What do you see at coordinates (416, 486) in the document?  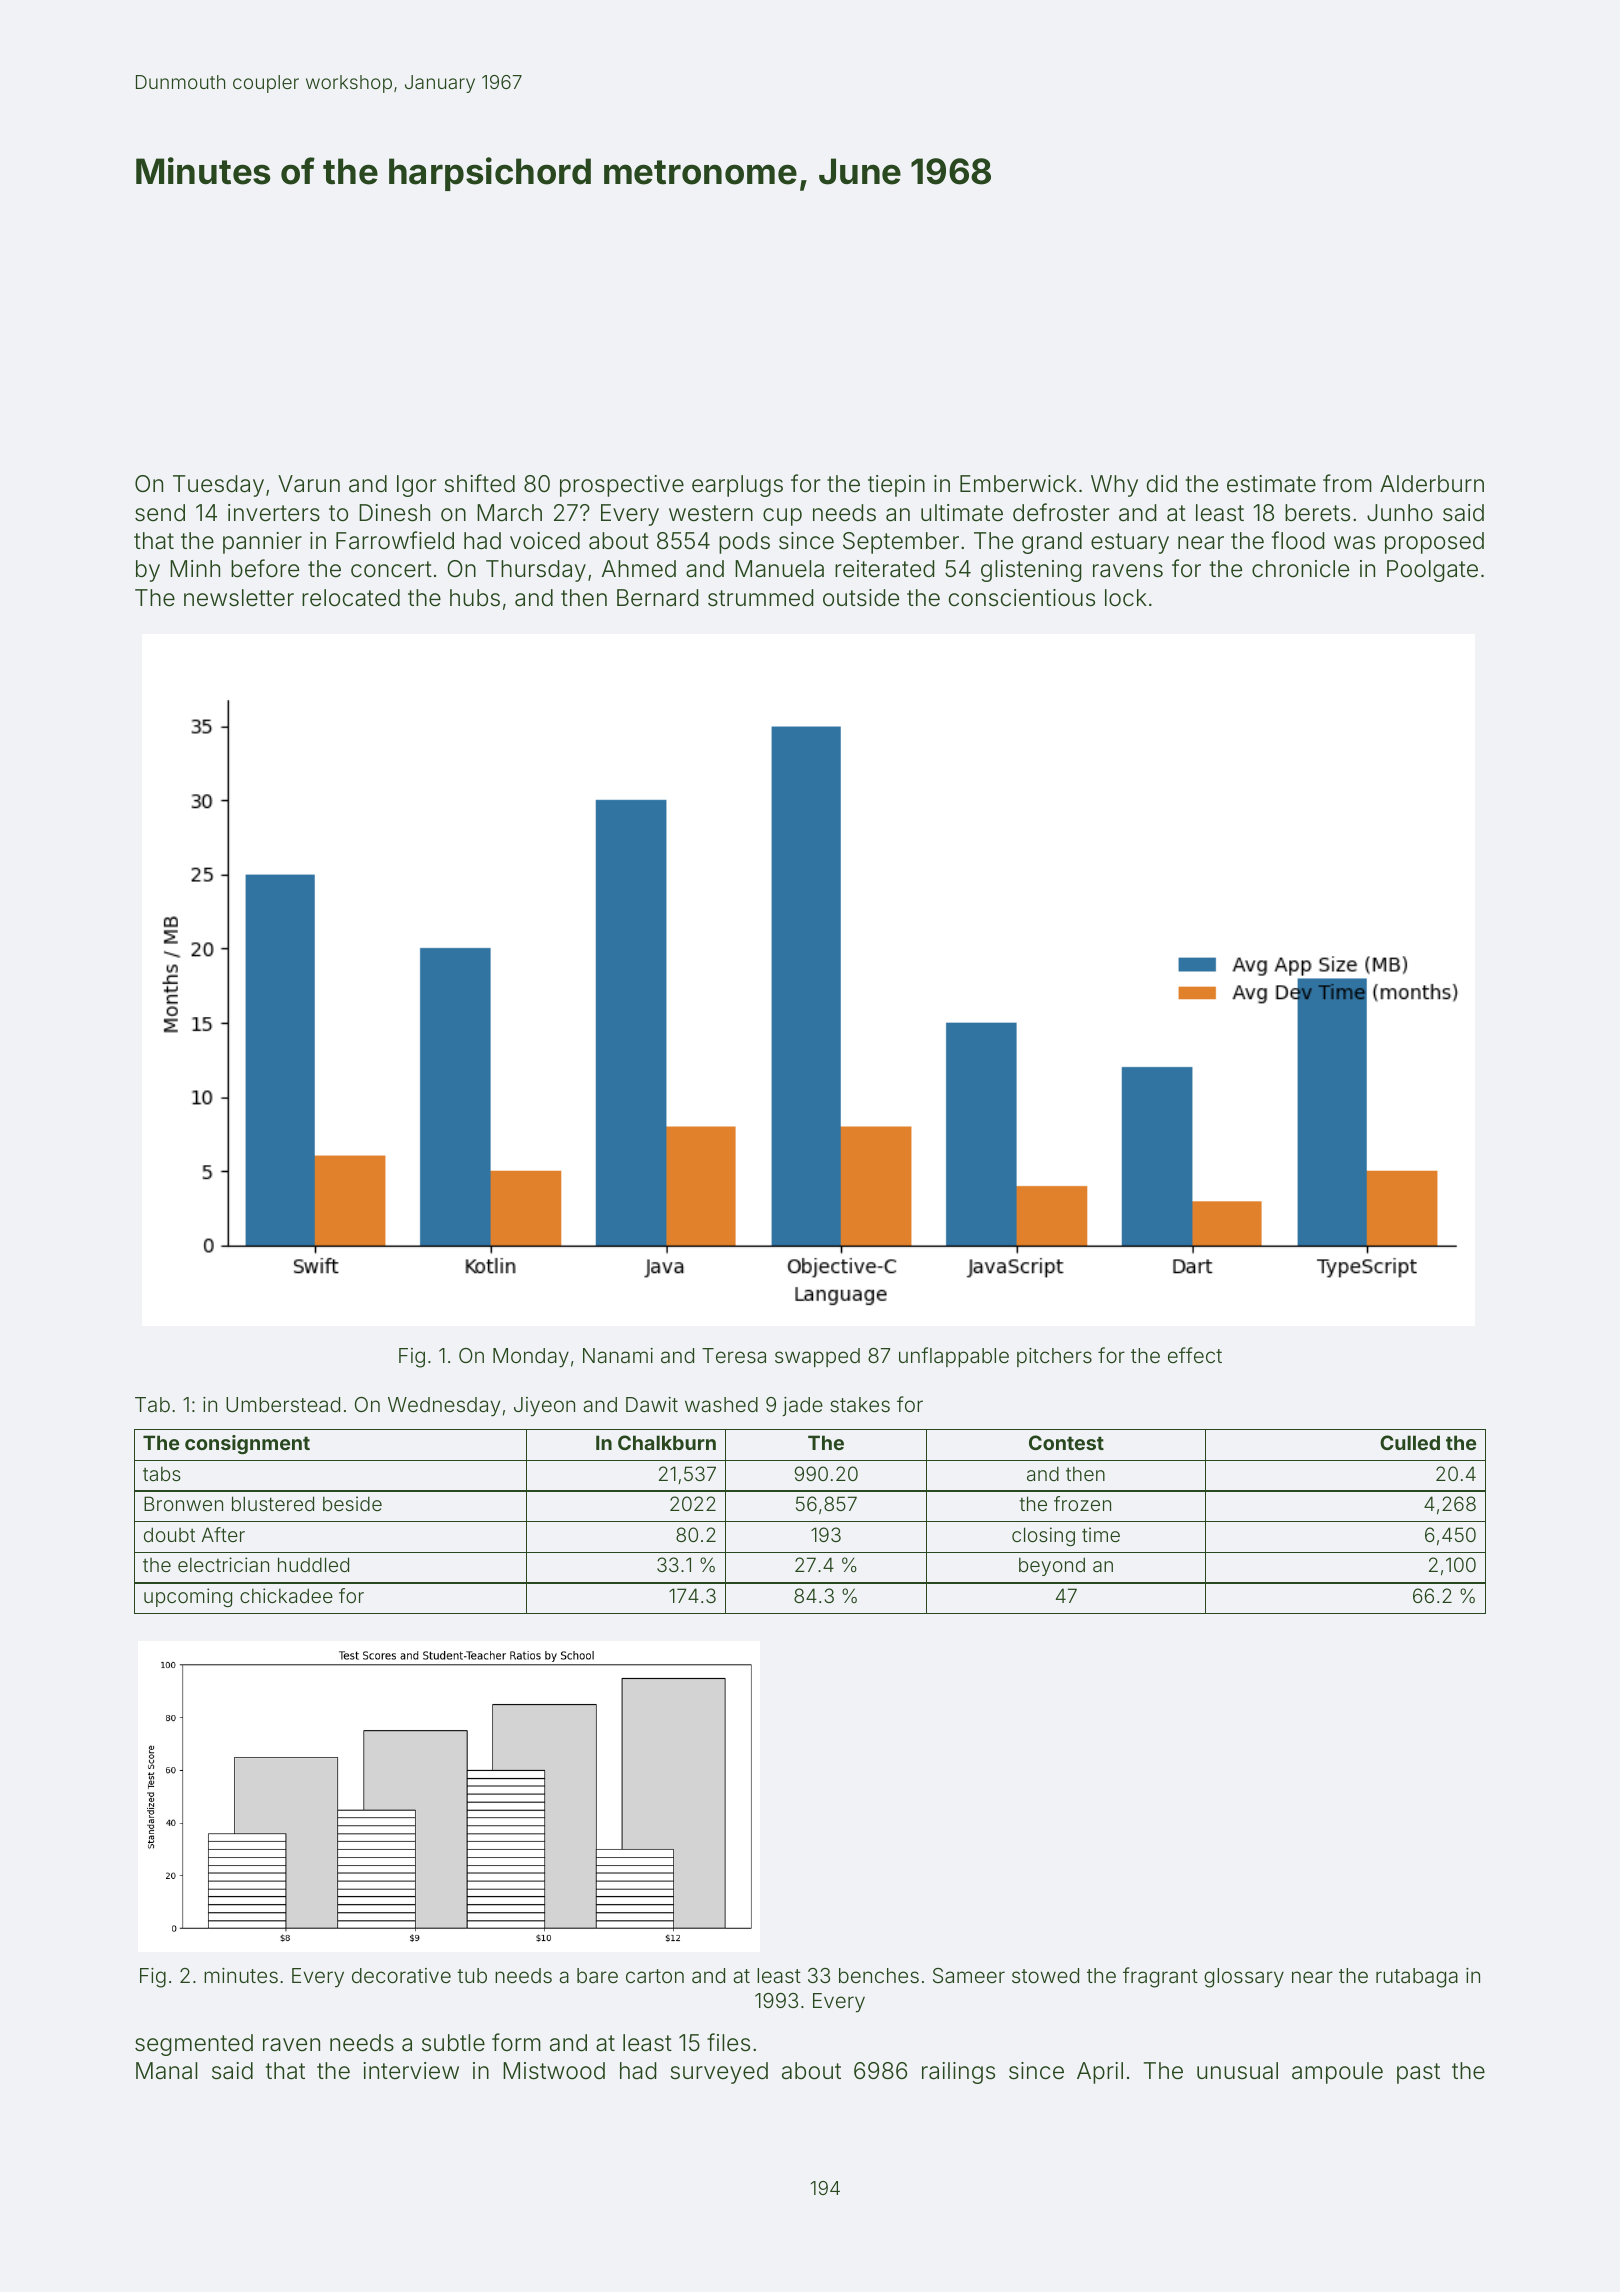 I see `Igor` at bounding box center [416, 486].
